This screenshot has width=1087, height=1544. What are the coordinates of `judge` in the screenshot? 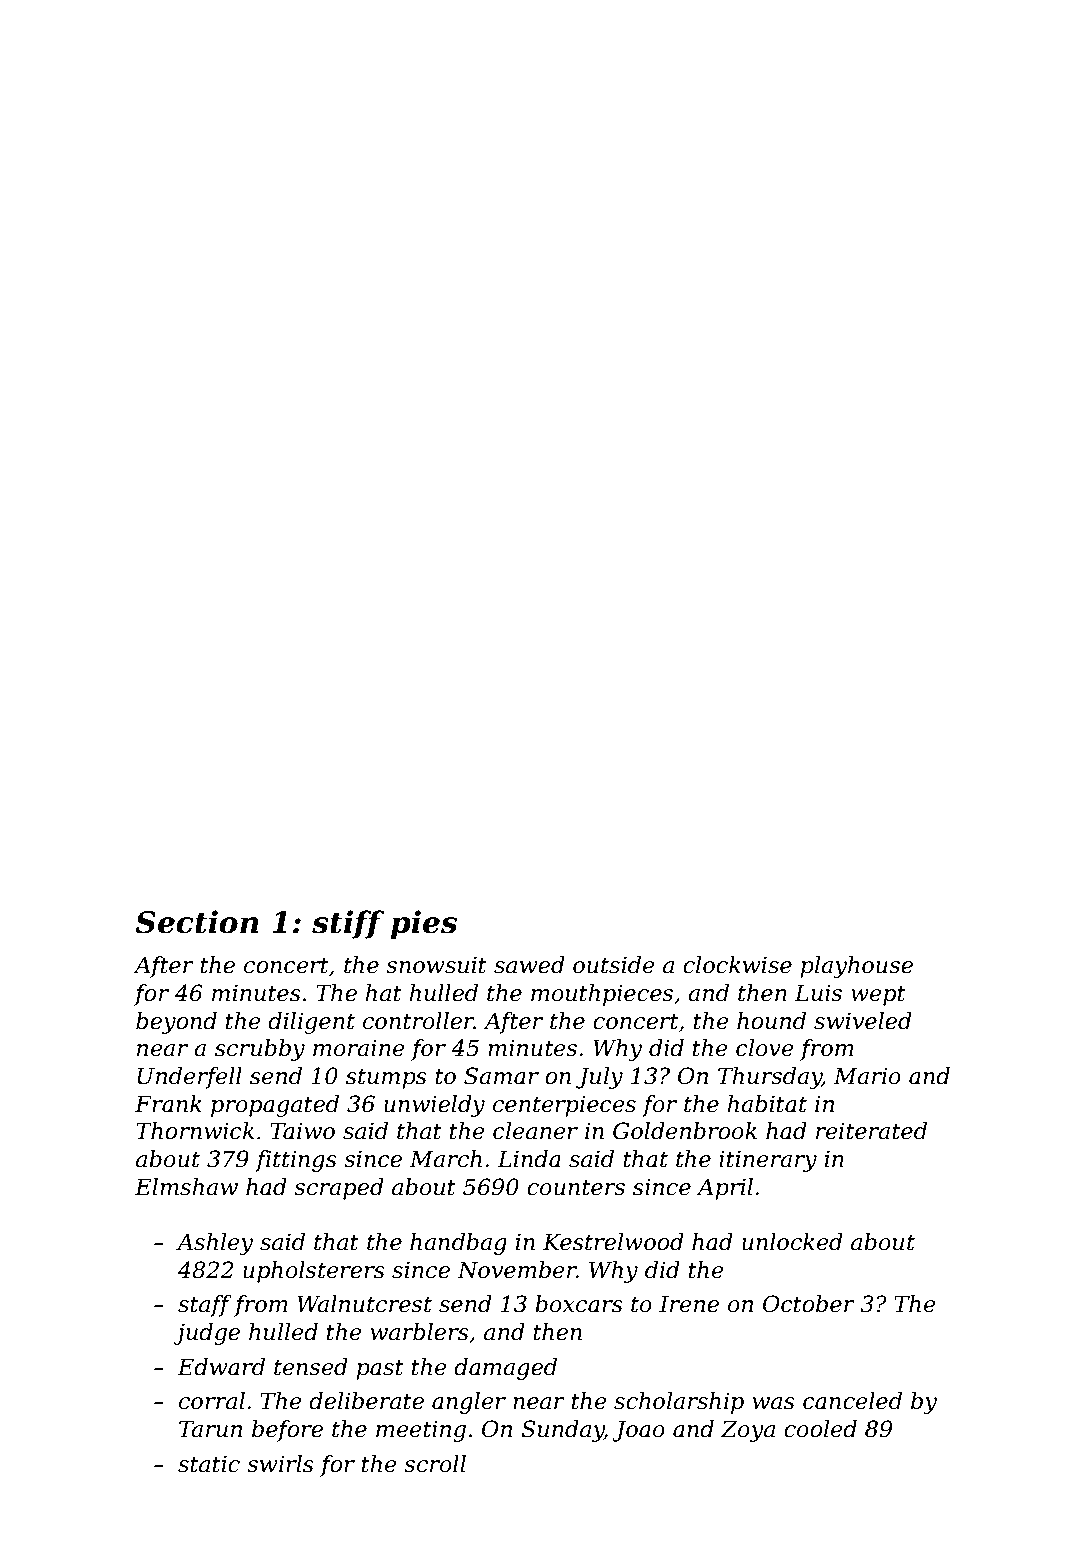 It's located at (207, 1334).
